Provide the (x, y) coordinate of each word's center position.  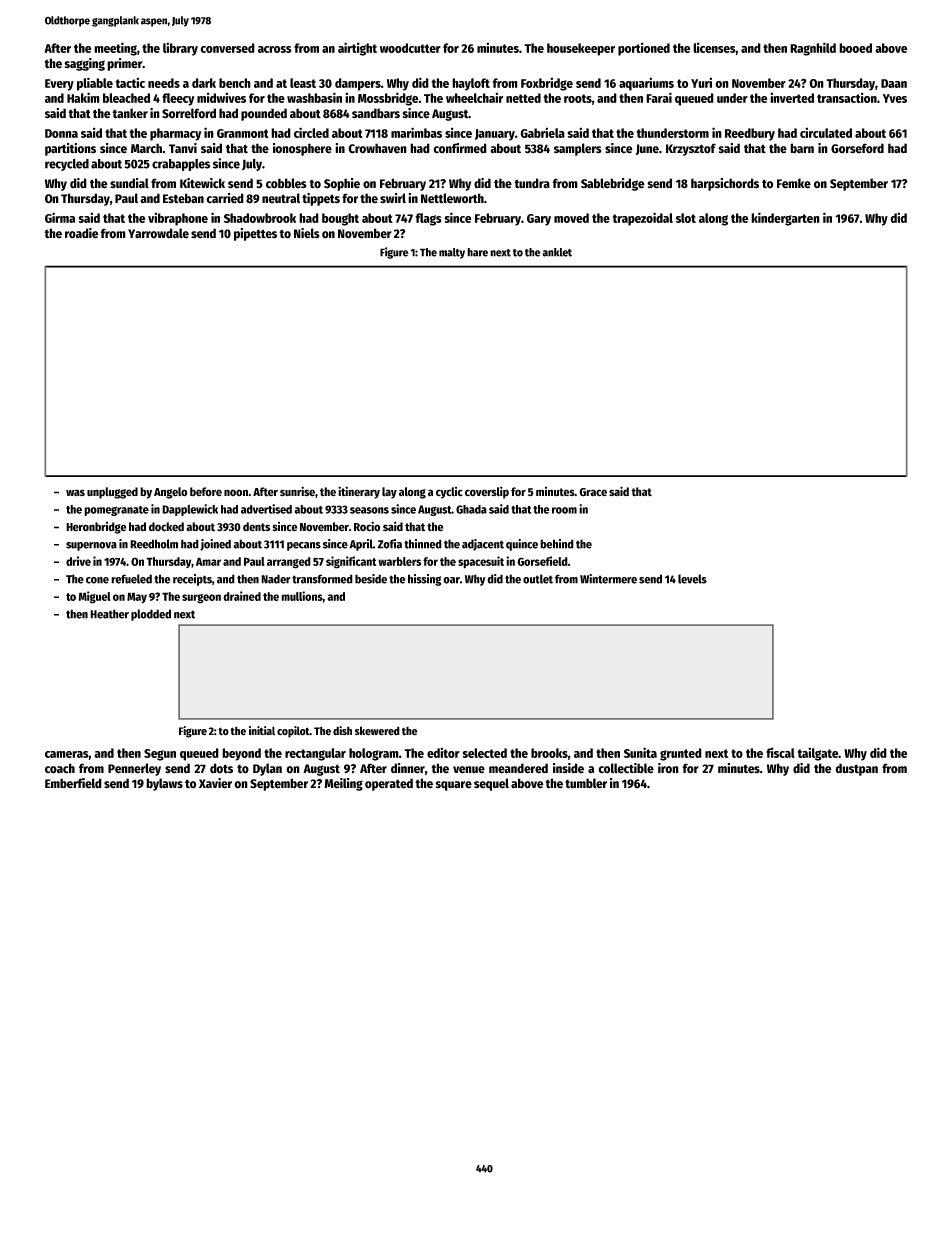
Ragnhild (813, 49)
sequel (491, 784)
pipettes (255, 234)
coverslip (487, 492)
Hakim (83, 97)
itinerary (359, 492)
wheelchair (474, 97)
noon (236, 493)
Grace (593, 492)
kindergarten (785, 219)
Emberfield (73, 783)
